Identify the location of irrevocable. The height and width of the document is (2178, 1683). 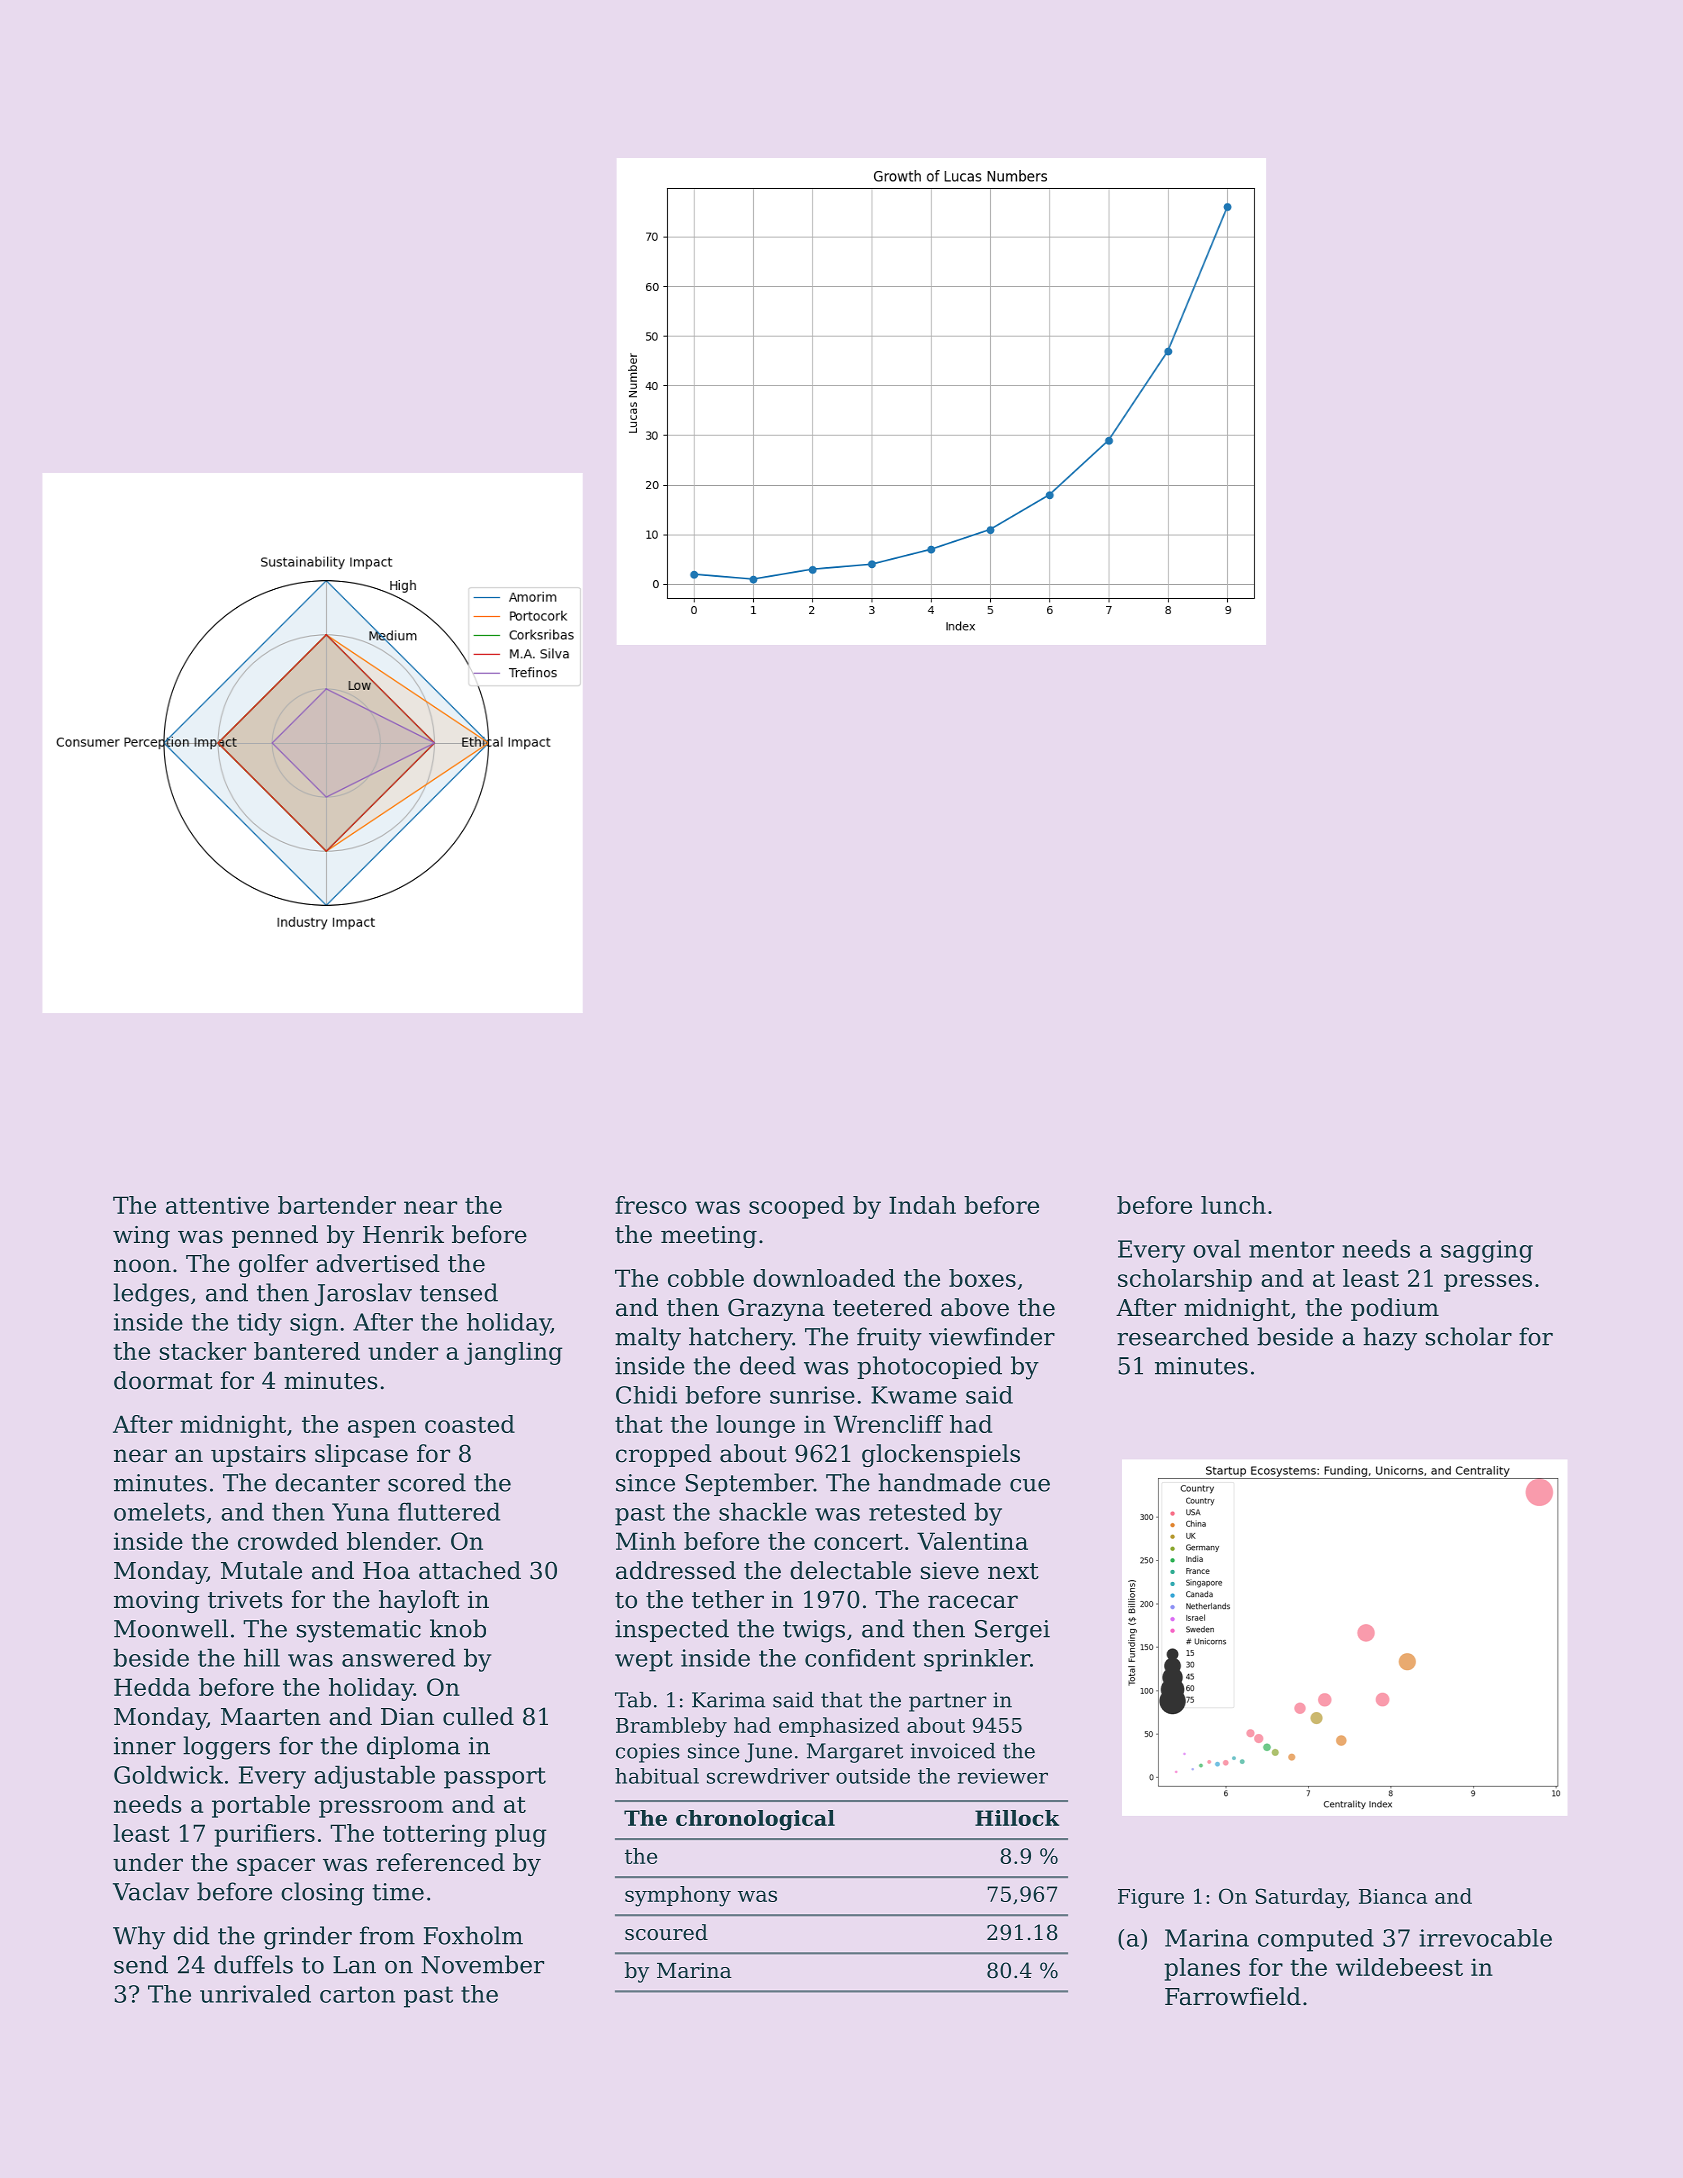
(1485, 1938).
